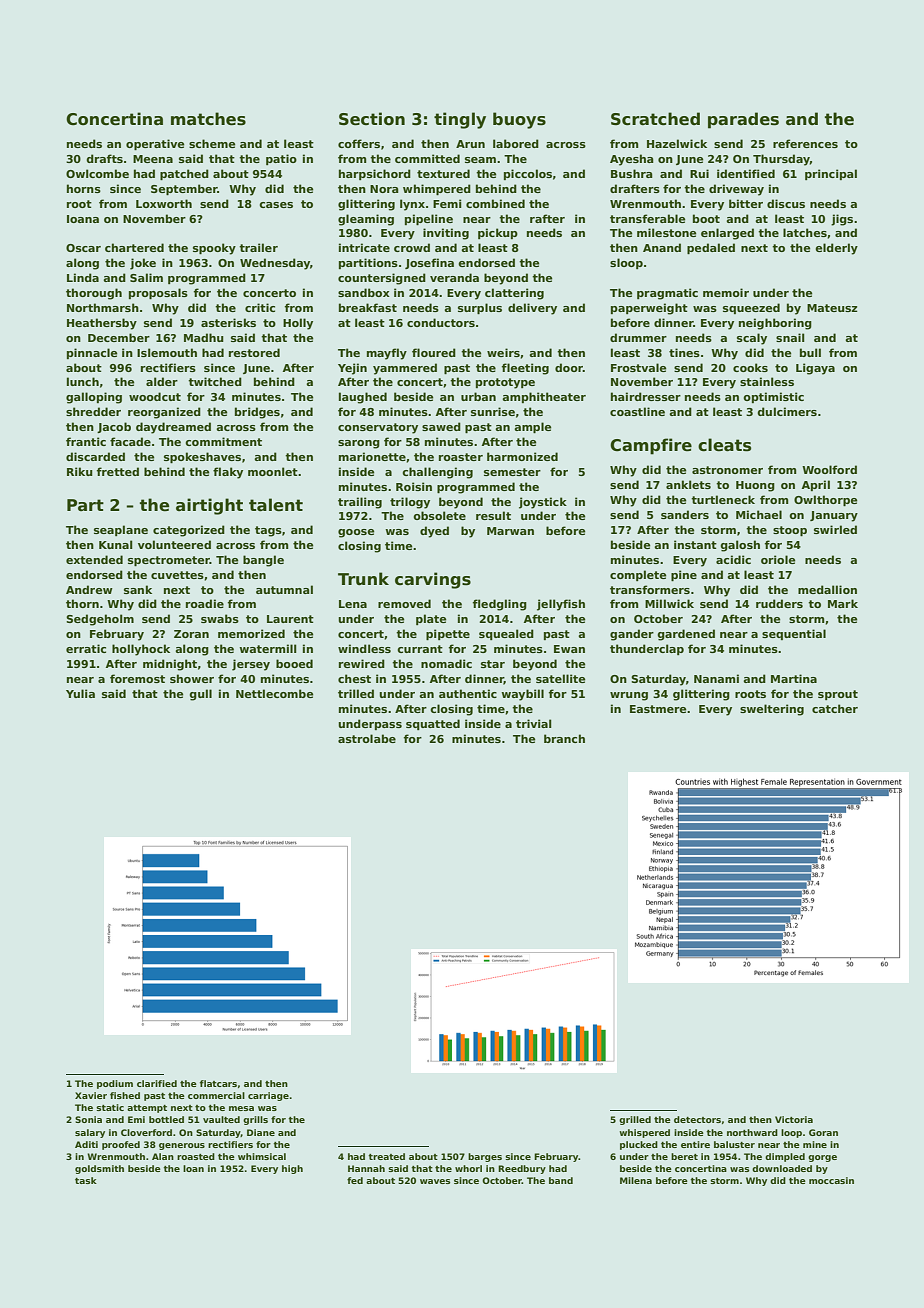  Describe the element at coordinates (825, 500) in the document. I see `Owlthorpe` at that location.
